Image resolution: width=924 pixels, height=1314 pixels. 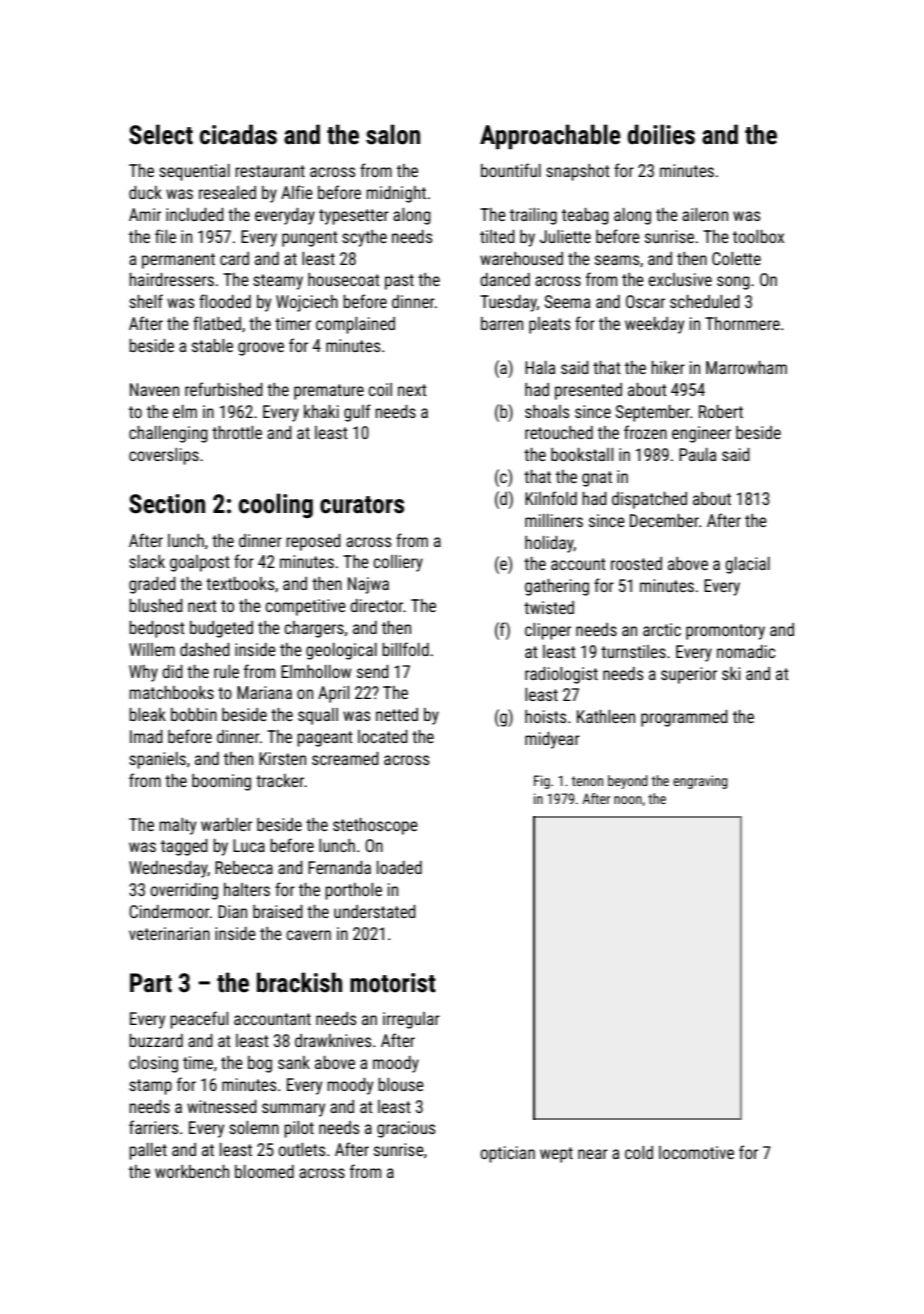 What do you see at coordinates (700, 782) in the document?
I see `engraving` at bounding box center [700, 782].
